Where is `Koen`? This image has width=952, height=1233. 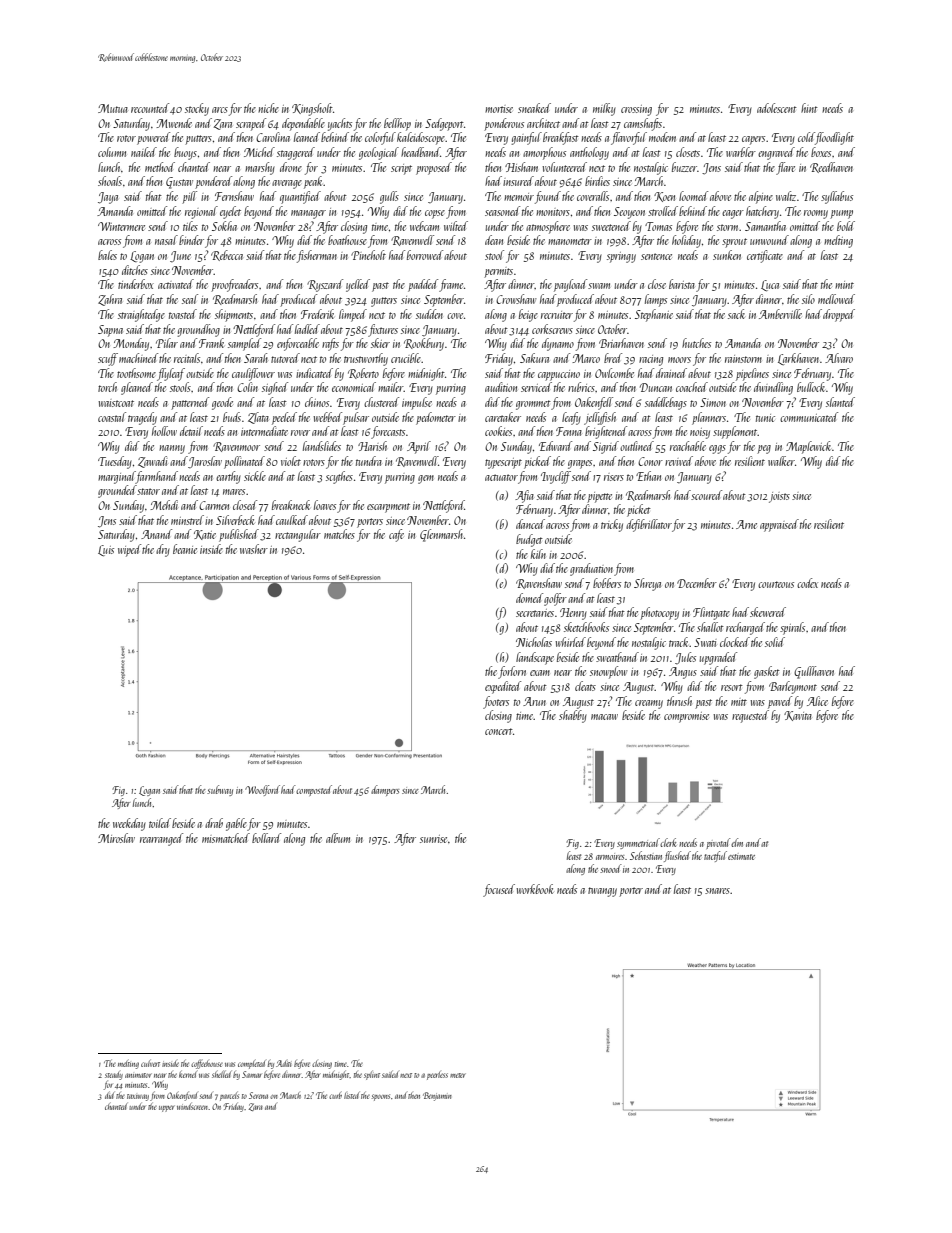 Koen is located at coordinates (664, 197).
